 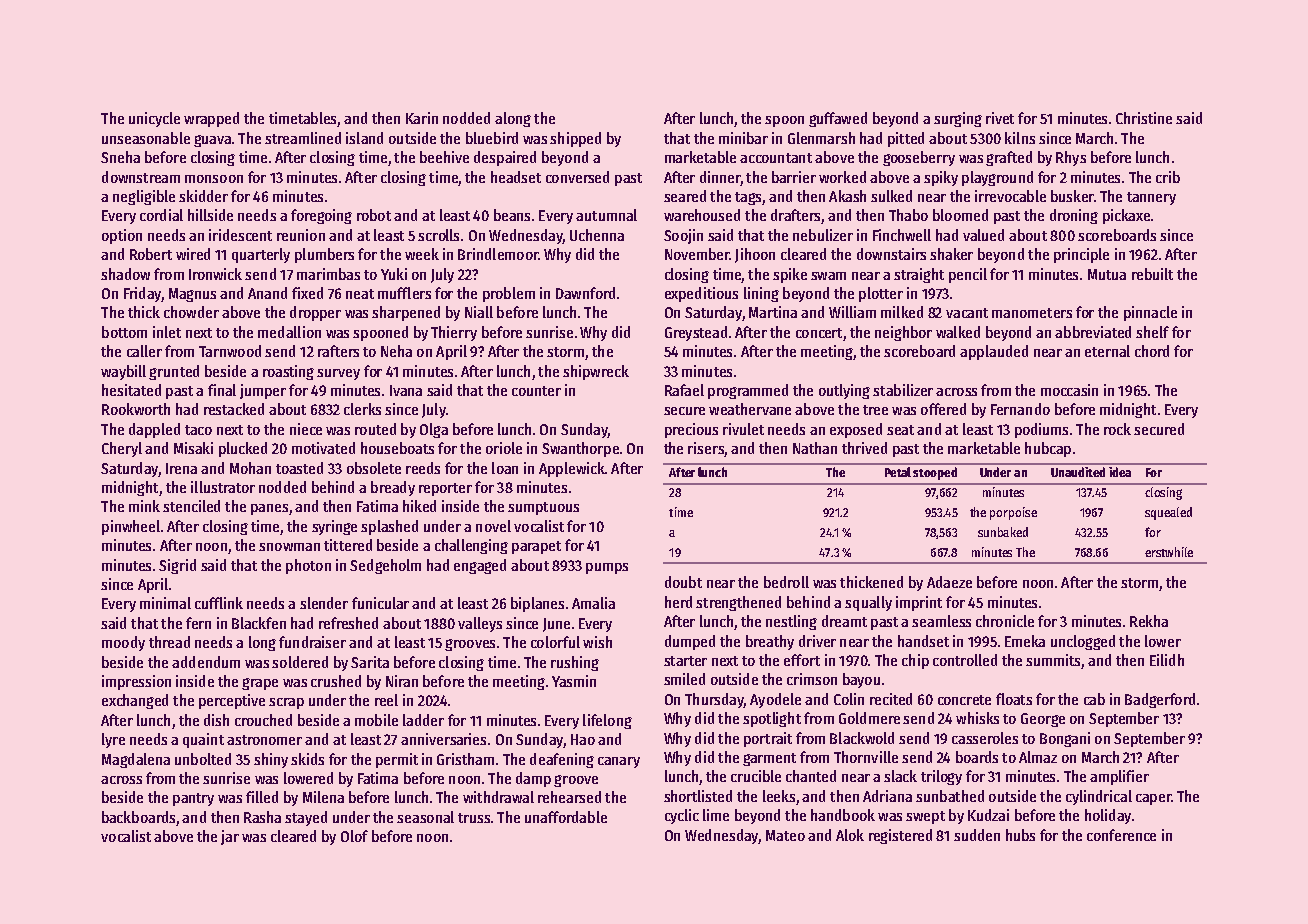 What do you see at coordinates (498, 797) in the screenshot?
I see `withdrawal` at bounding box center [498, 797].
